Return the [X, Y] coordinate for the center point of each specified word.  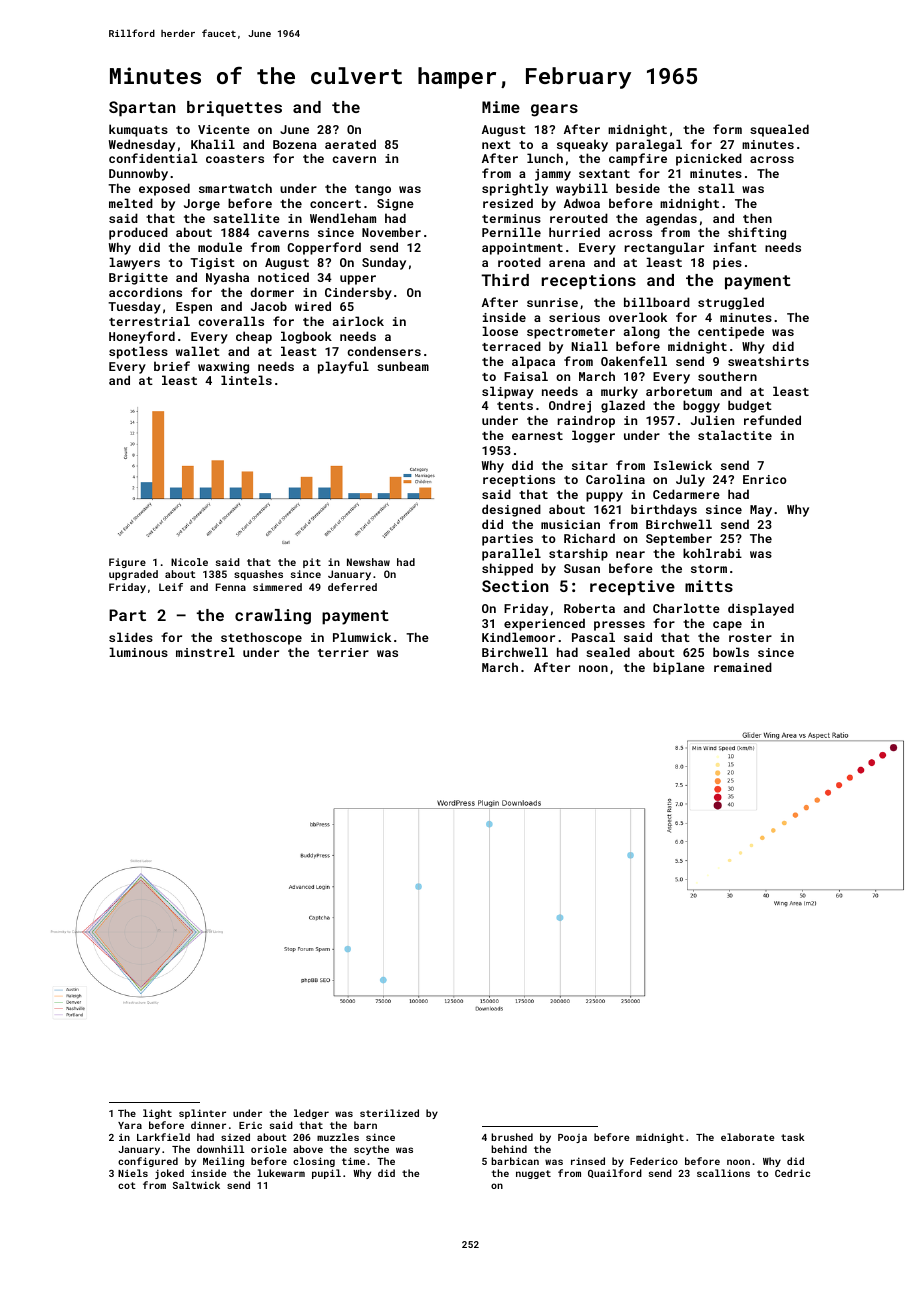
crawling [273, 617]
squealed [779, 130]
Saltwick [196, 1185]
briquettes [234, 109]
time [353, 1161]
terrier [343, 652]
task [793, 1137]
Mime [501, 107]
